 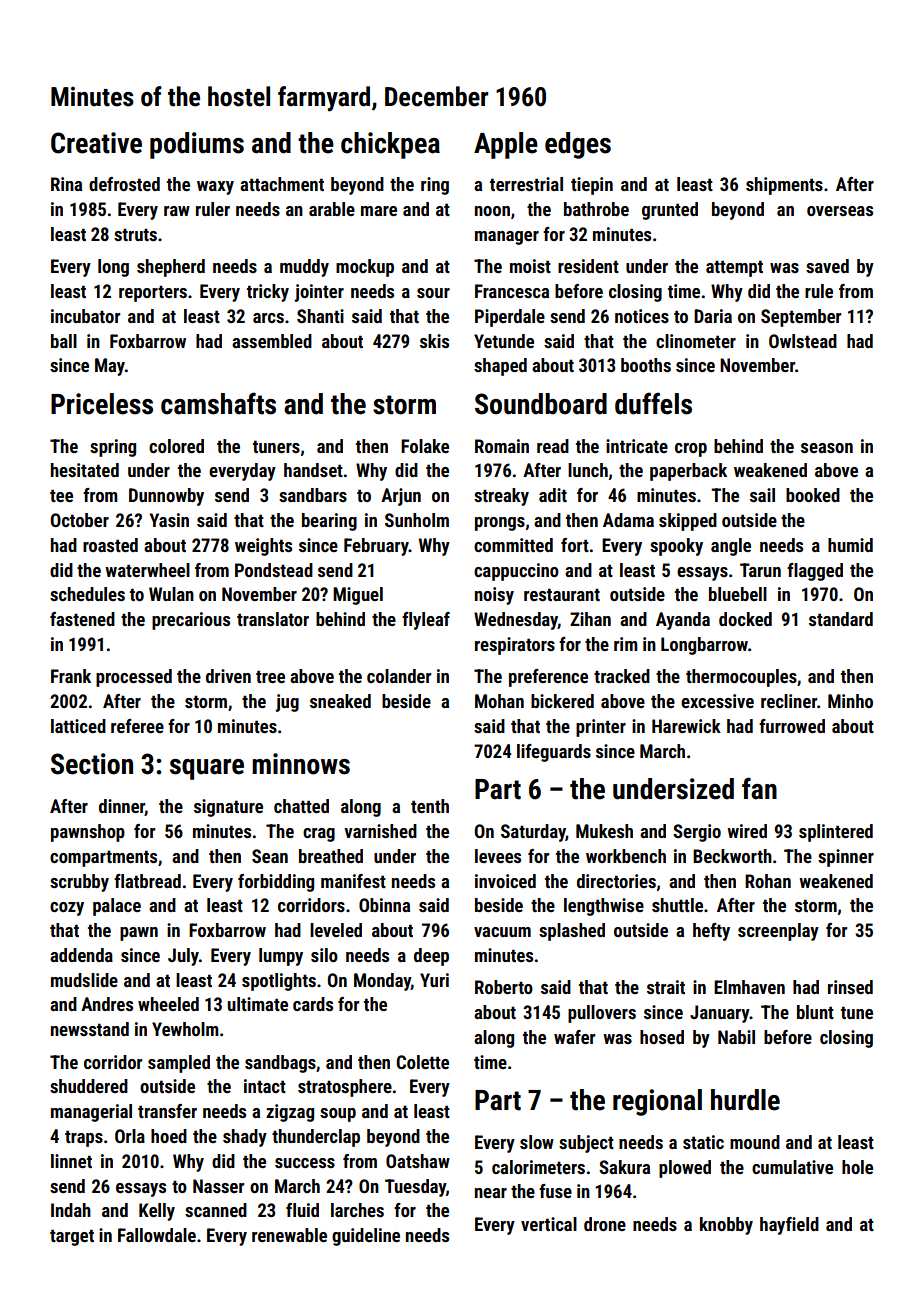 What do you see at coordinates (430, 806) in the page?
I see `tenth` at bounding box center [430, 806].
